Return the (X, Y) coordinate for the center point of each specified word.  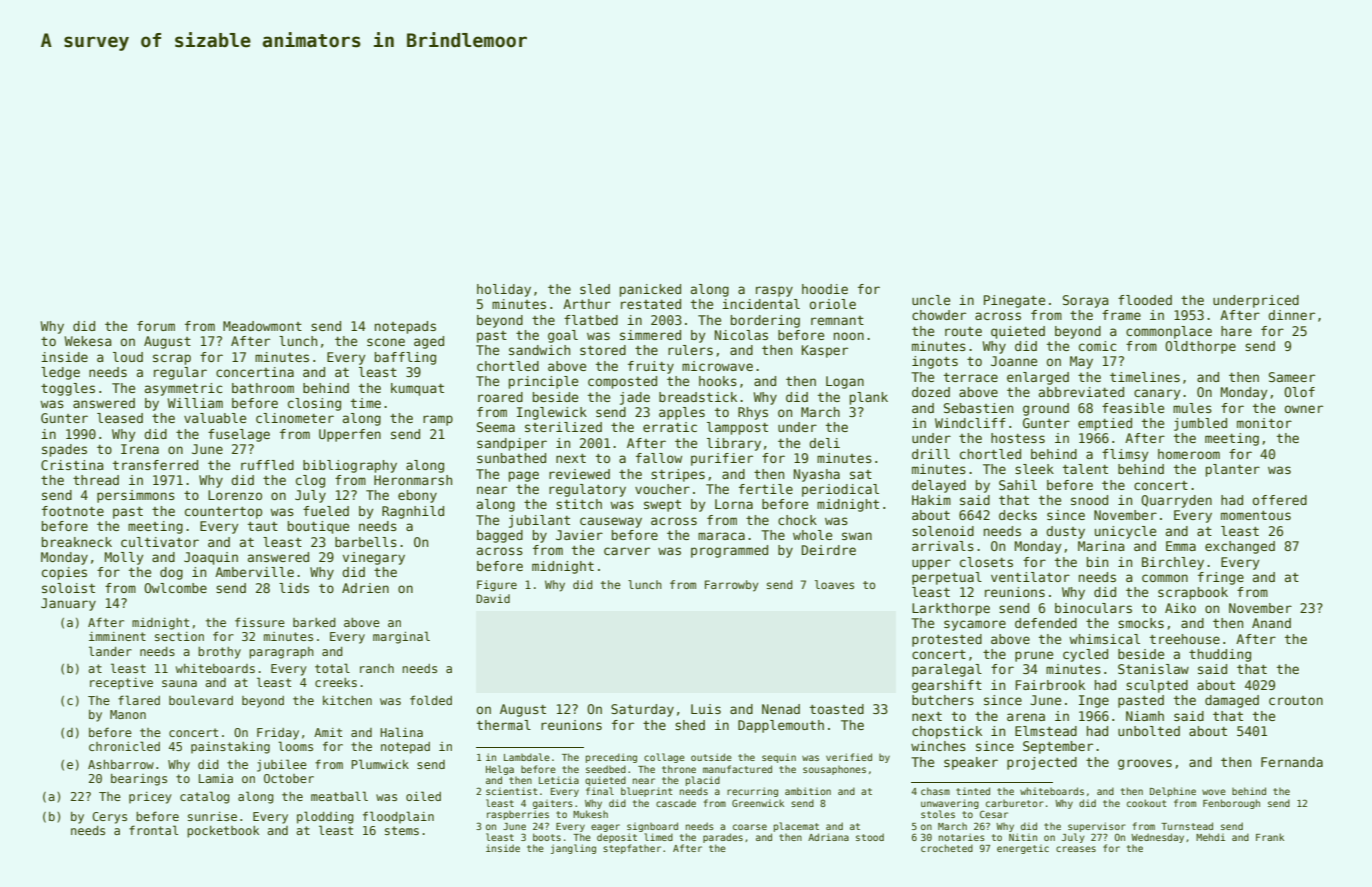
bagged (500, 536)
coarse (750, 827)
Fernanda (1292, 762)
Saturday (642, 710)
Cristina (72, 465)
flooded (1145, 300)
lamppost (737, 428)
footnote (73, 511)
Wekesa (88, 341)
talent (1085, 469)
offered (1280, 500)
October (289, 778)
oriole (833, 304)
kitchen (347, 700)
